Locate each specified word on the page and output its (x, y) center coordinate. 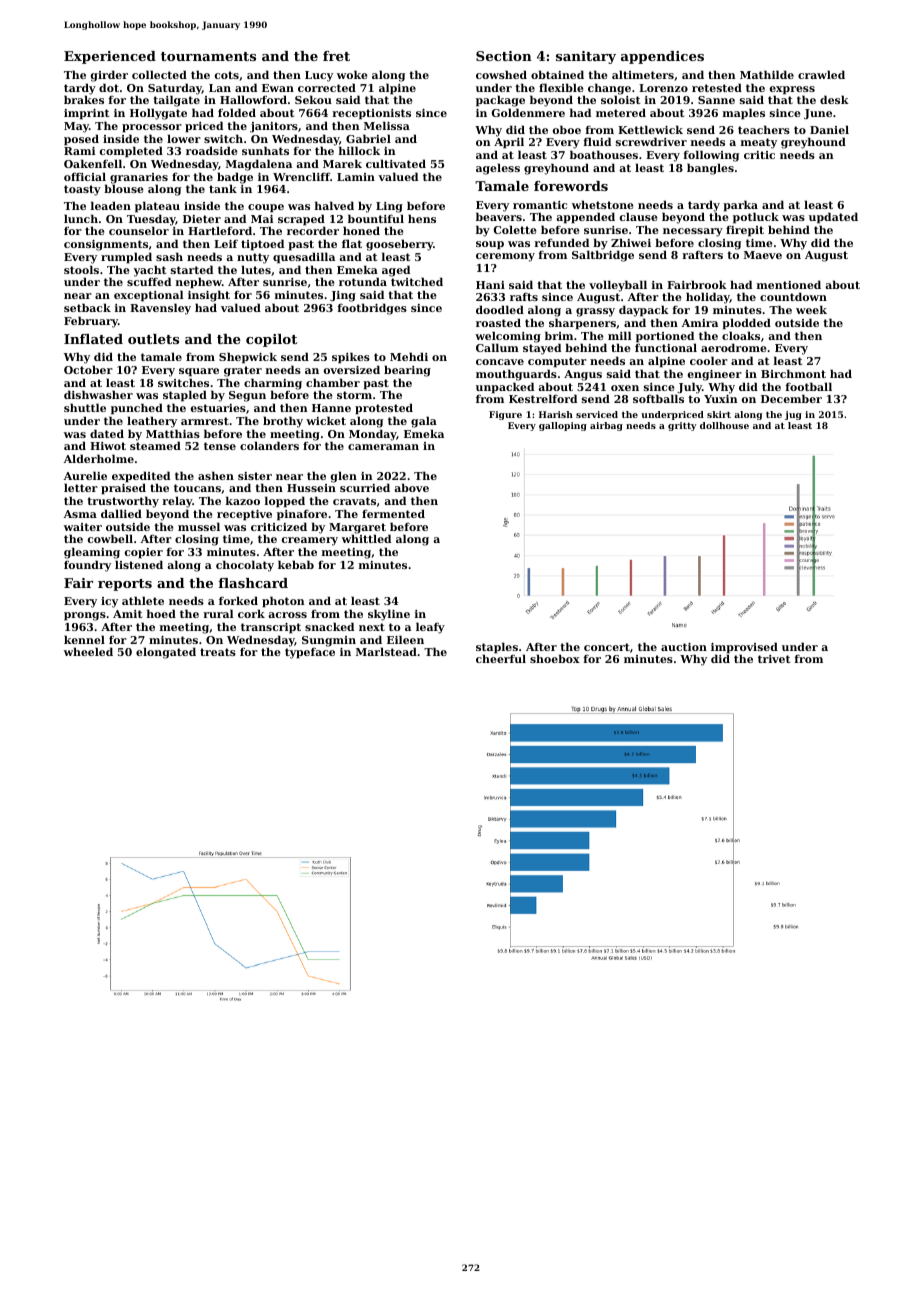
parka (740, 206)
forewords (571, 186)
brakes (84, 100)
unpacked (505, 388)
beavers (499, 217)
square (199, 372)
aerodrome (734, 347)
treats (218, 652)
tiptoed (262, 245)
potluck (756, 218)
